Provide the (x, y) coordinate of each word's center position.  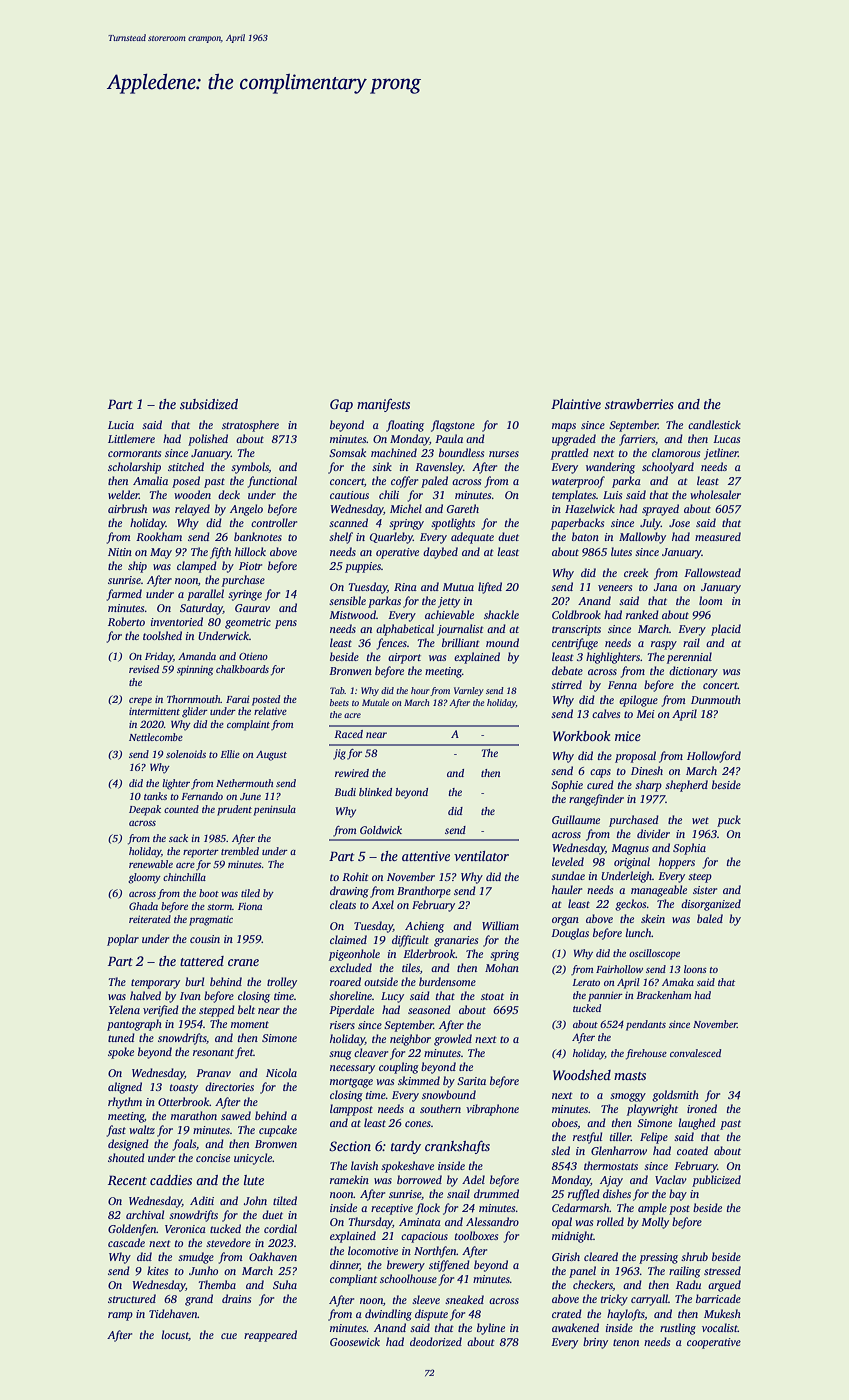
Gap (341, 405)
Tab (337, 690)
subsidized (209, 404)
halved (145, 995)
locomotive (373, 1250)
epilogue (638, 701)
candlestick (714, 424)
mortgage (351, 1083)
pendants (646, 1025)
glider (195, 712)
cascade (126, 1242)
